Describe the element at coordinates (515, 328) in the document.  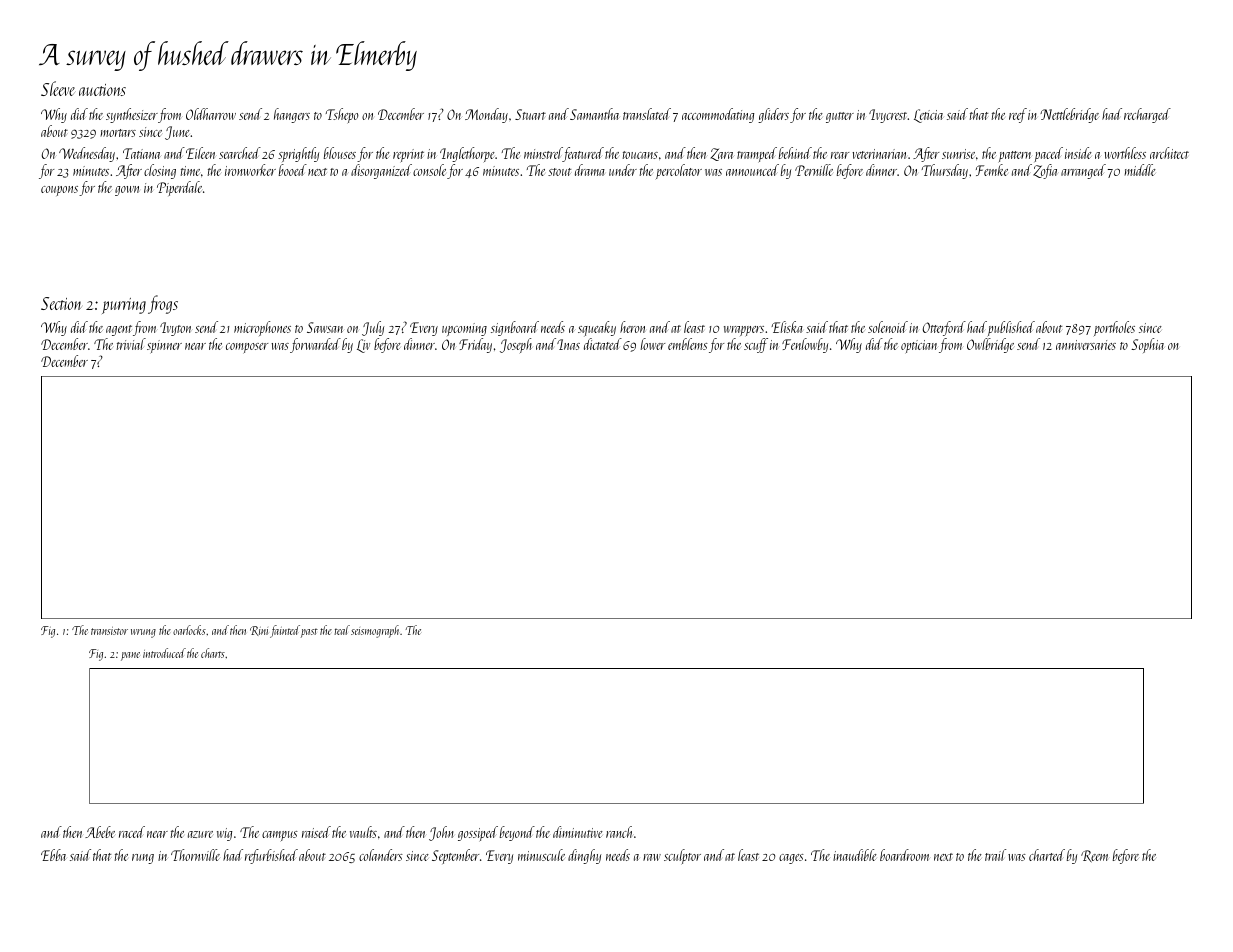
I see `signboard` at that location.
